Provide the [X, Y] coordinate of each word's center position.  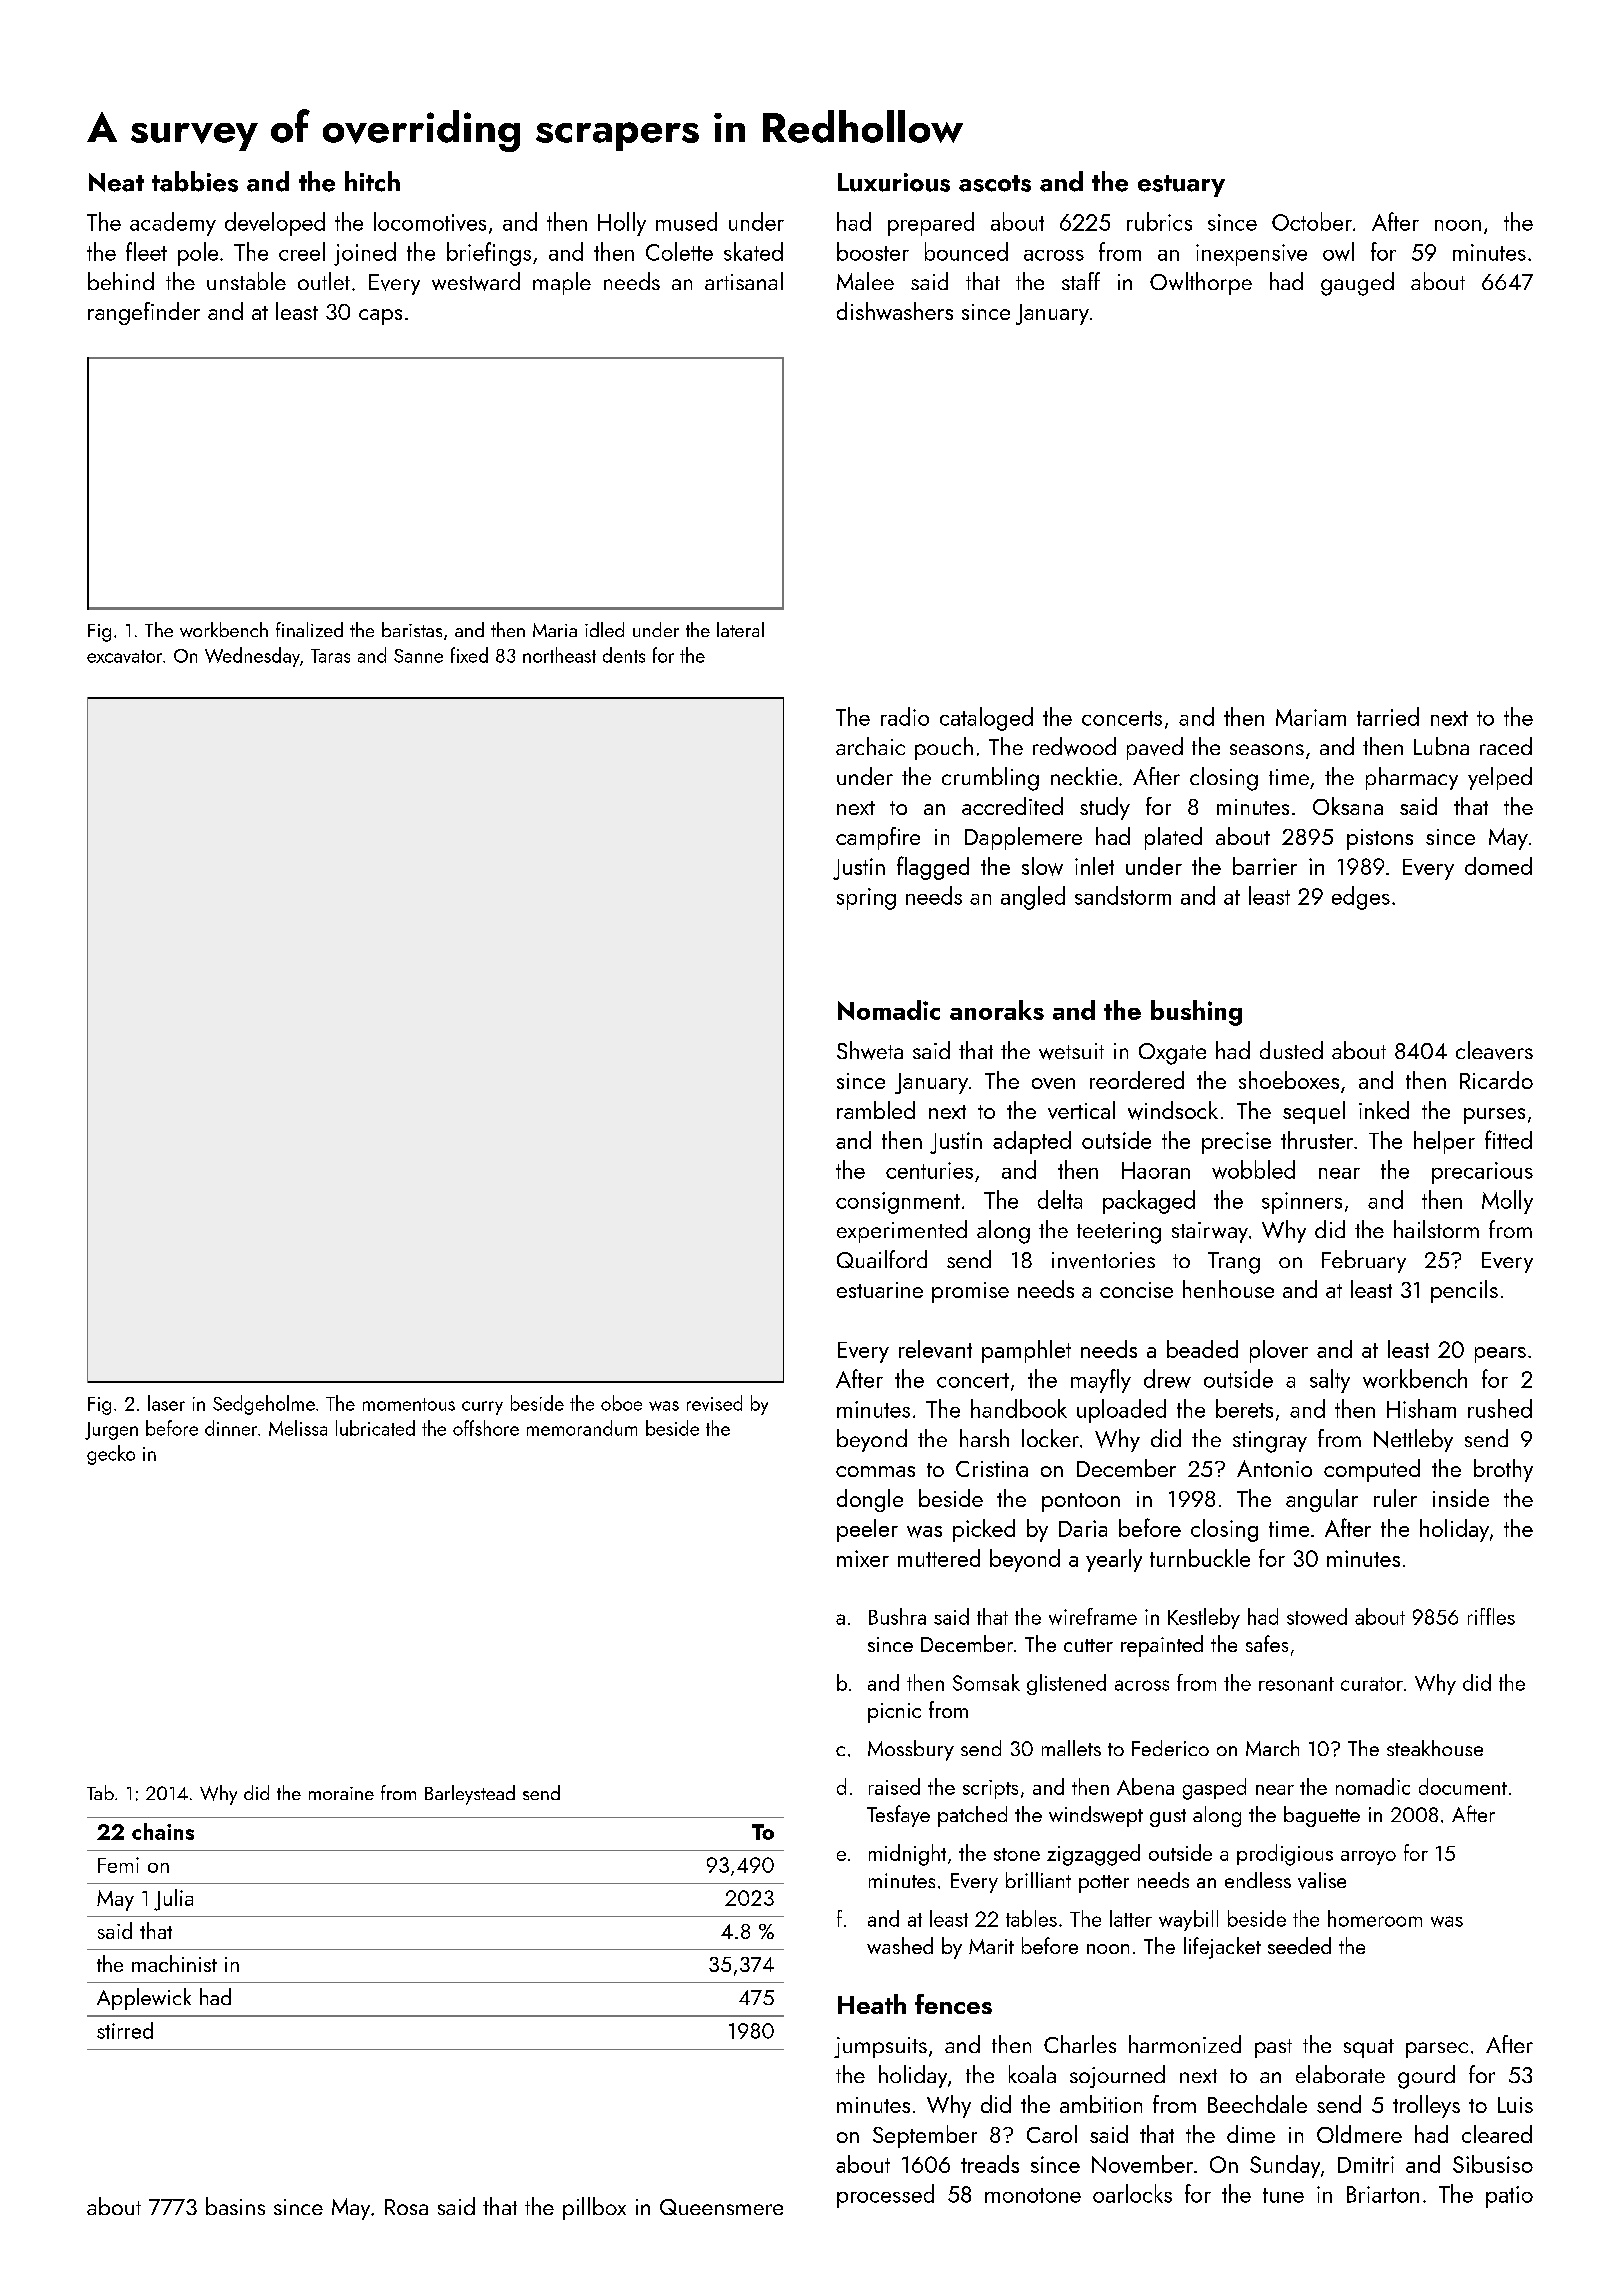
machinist [174, 1963]
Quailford [882, 1259]
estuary [1181, 186]
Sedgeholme [264, 1405]
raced [1506, 746]
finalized [309, 629]
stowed [1317, 1616]
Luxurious [894, 182]
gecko [111, 1455]
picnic [894, 1713]
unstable [246, 281]
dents [624, 655]
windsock [1173, 1110]
